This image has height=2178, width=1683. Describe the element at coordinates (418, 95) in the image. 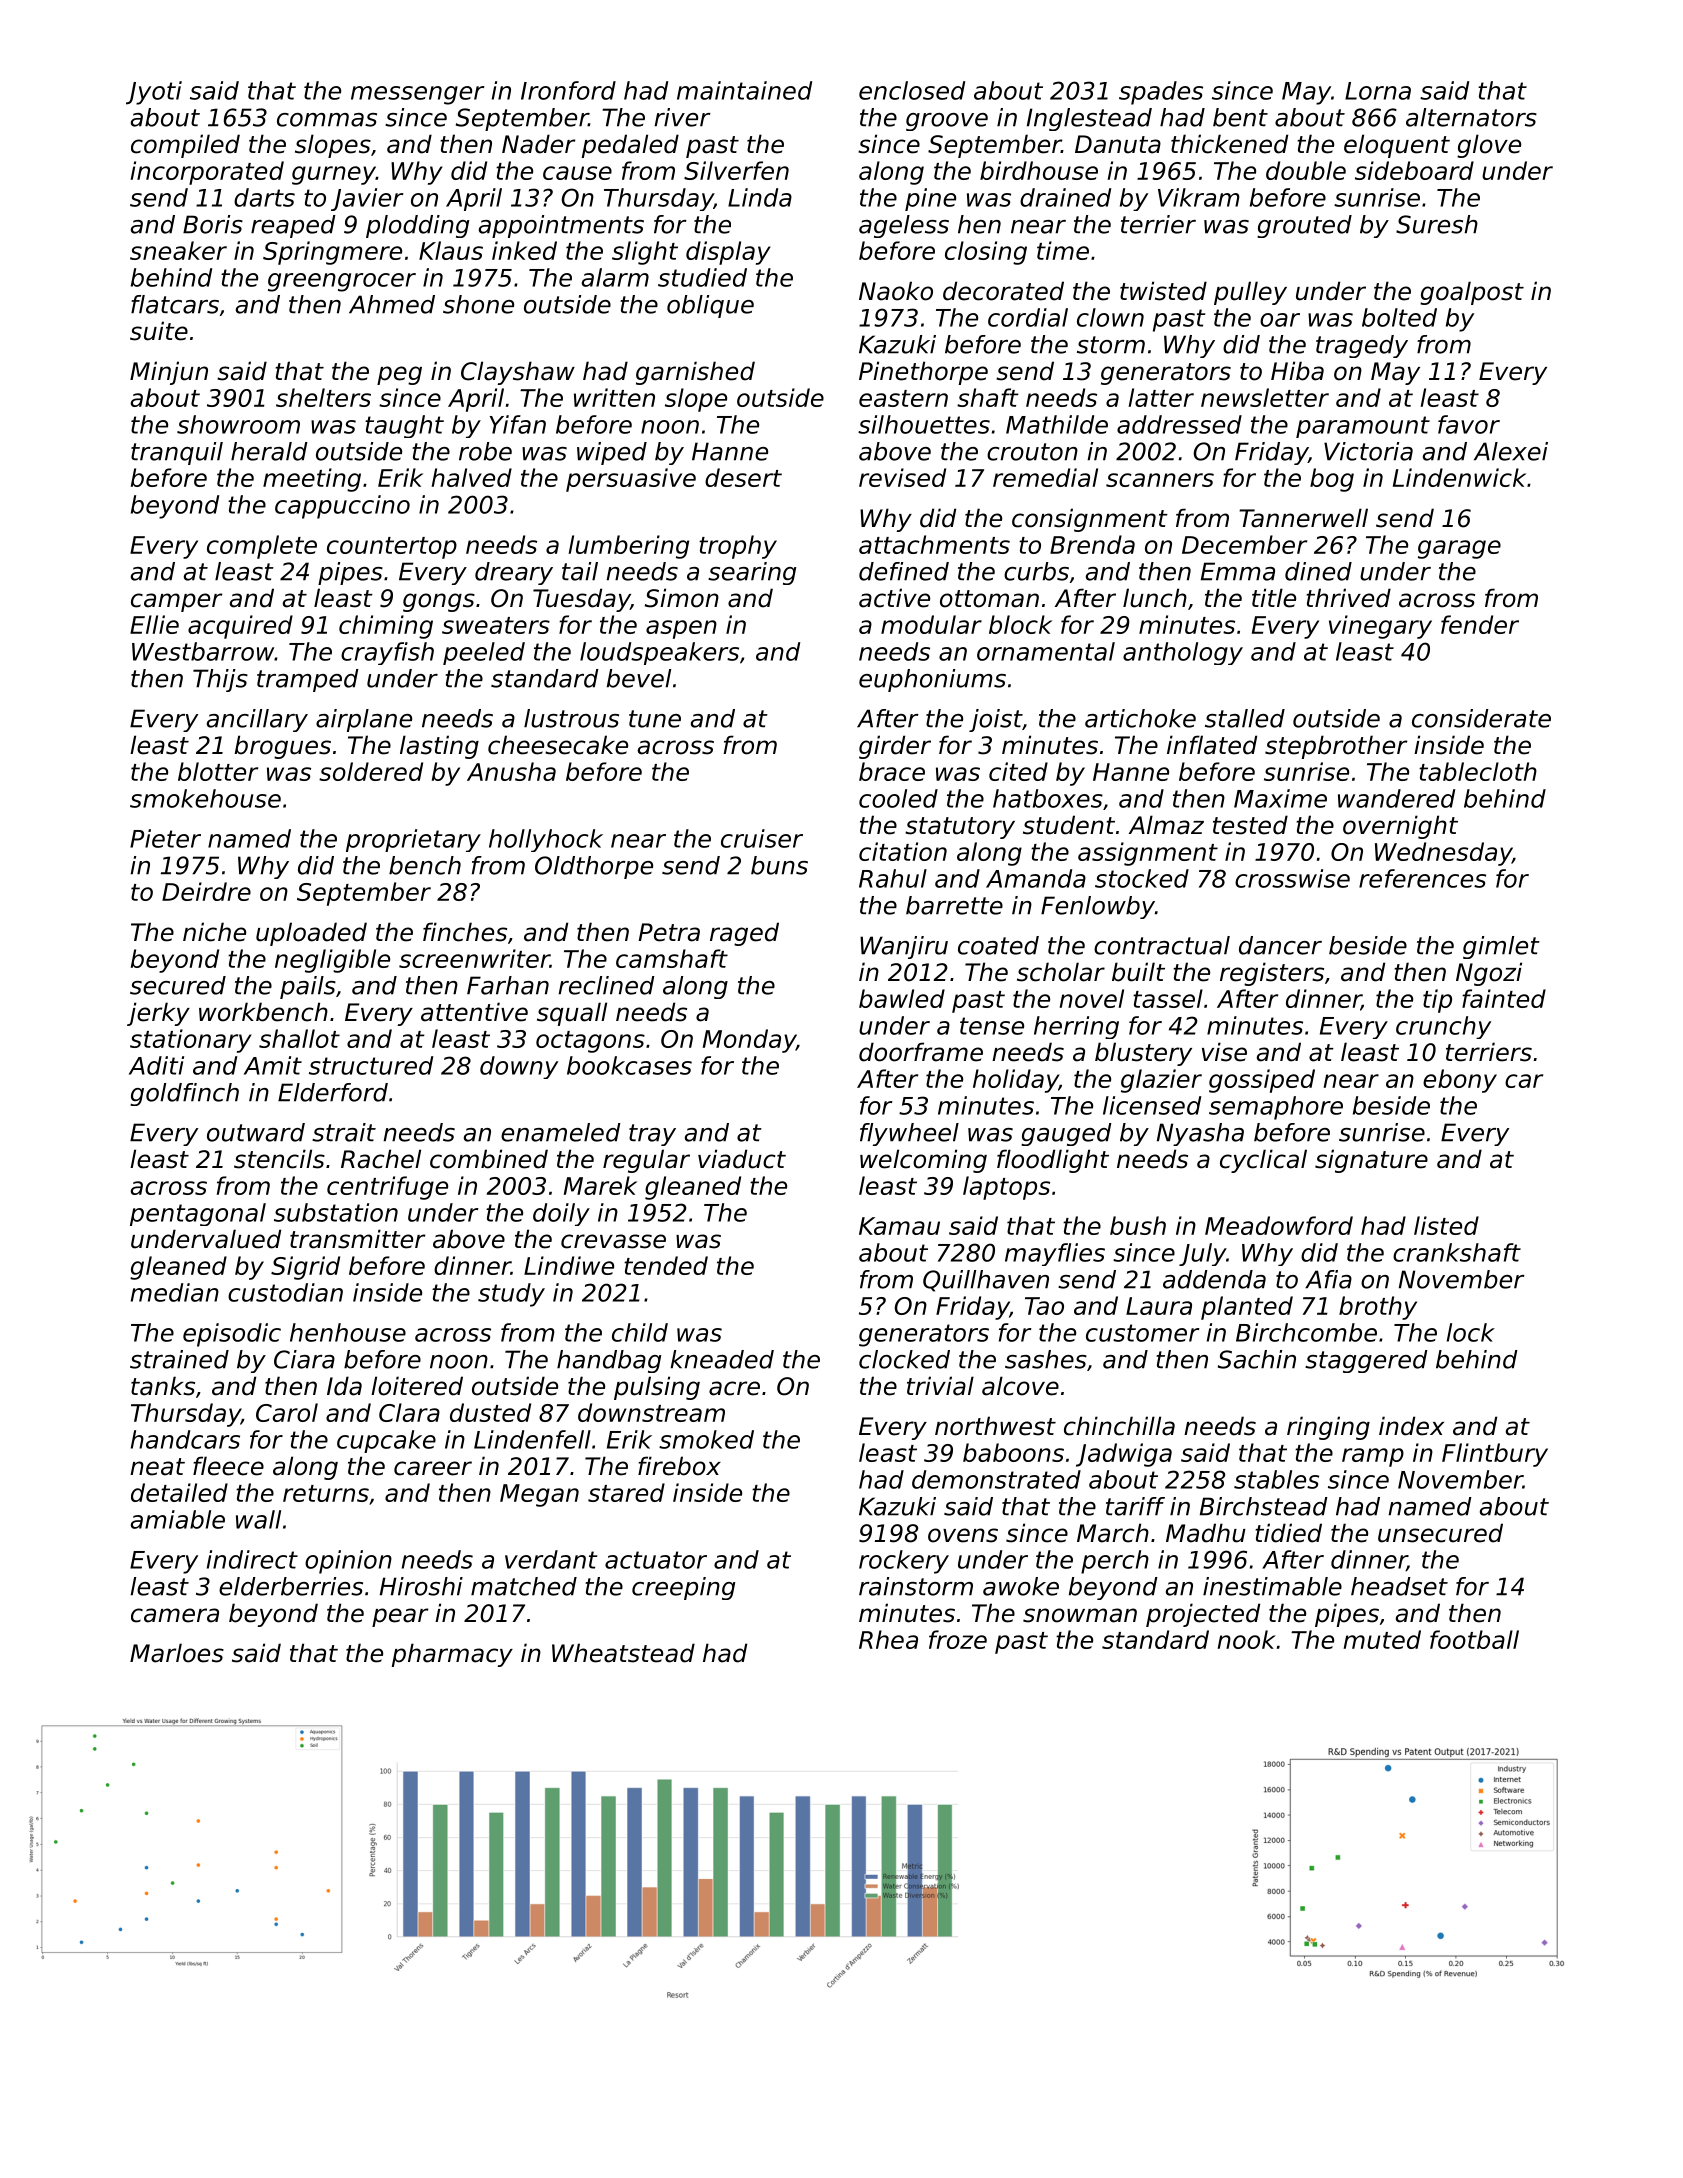

I see `messenger` at that location.
